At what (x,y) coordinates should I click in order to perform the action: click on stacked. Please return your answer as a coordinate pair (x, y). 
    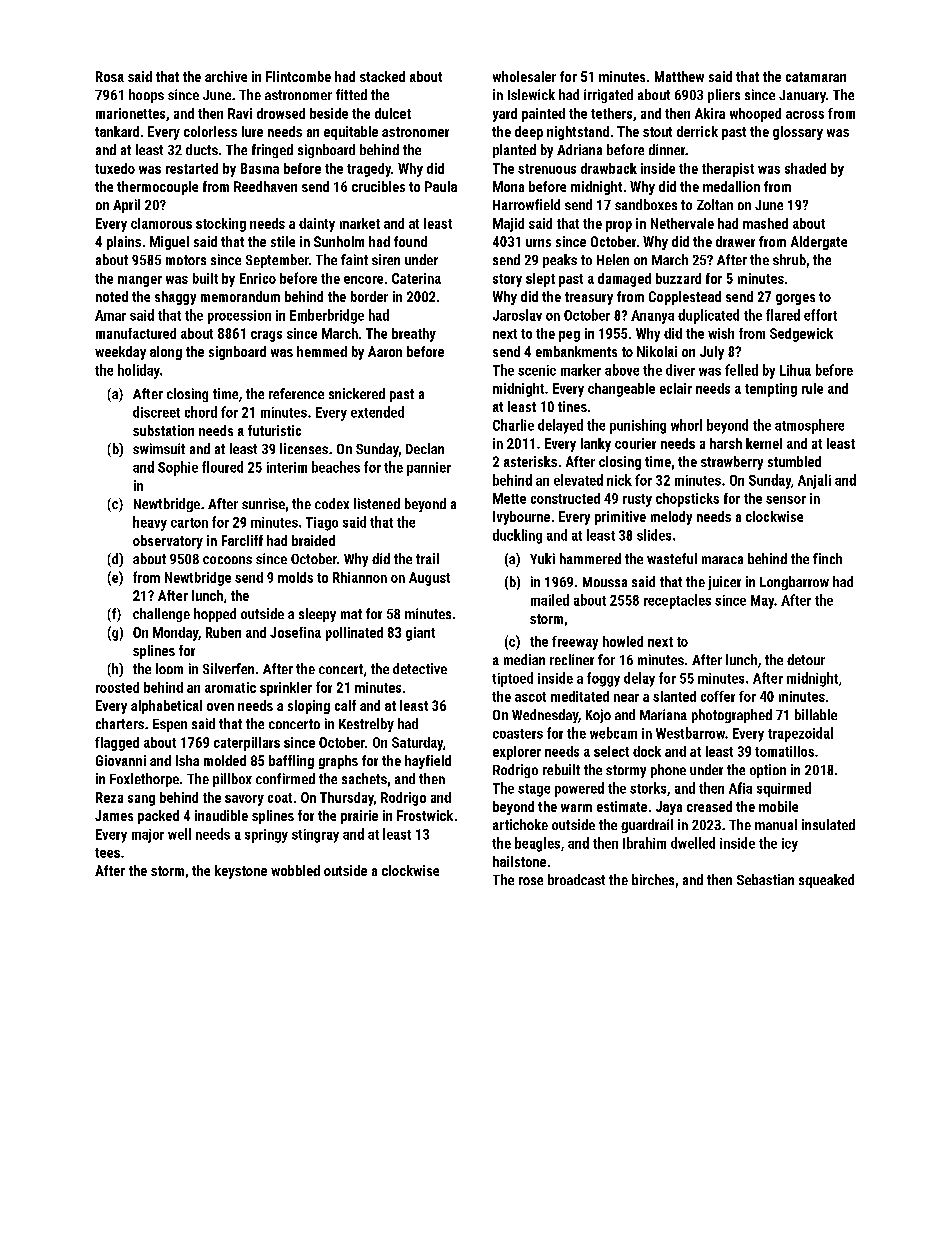
    Looking at the image, I should click on (382, 76).
